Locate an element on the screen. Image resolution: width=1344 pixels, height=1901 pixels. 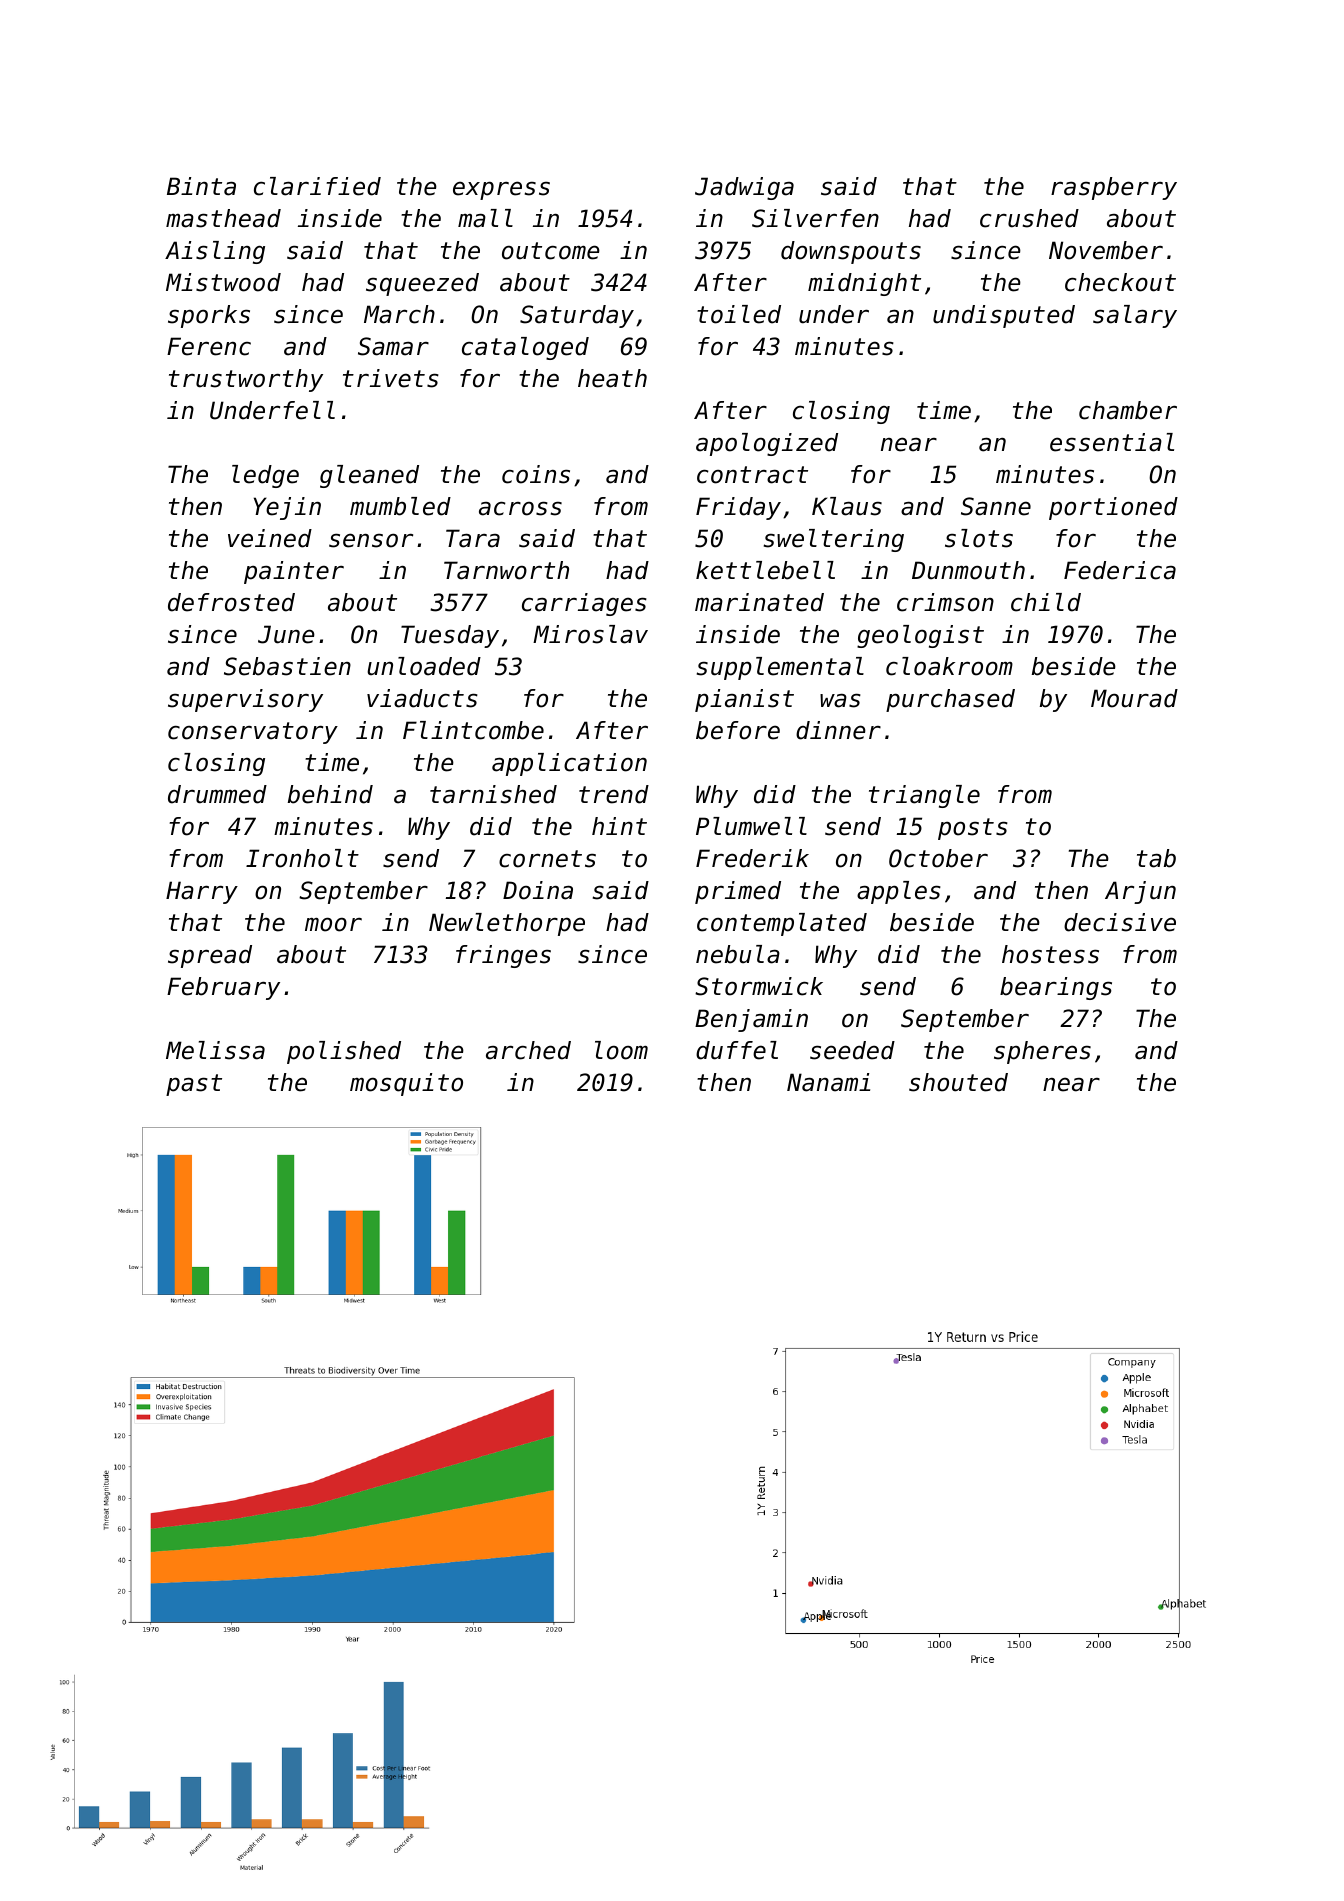
supervisory is located at coordinates (245, 700).
